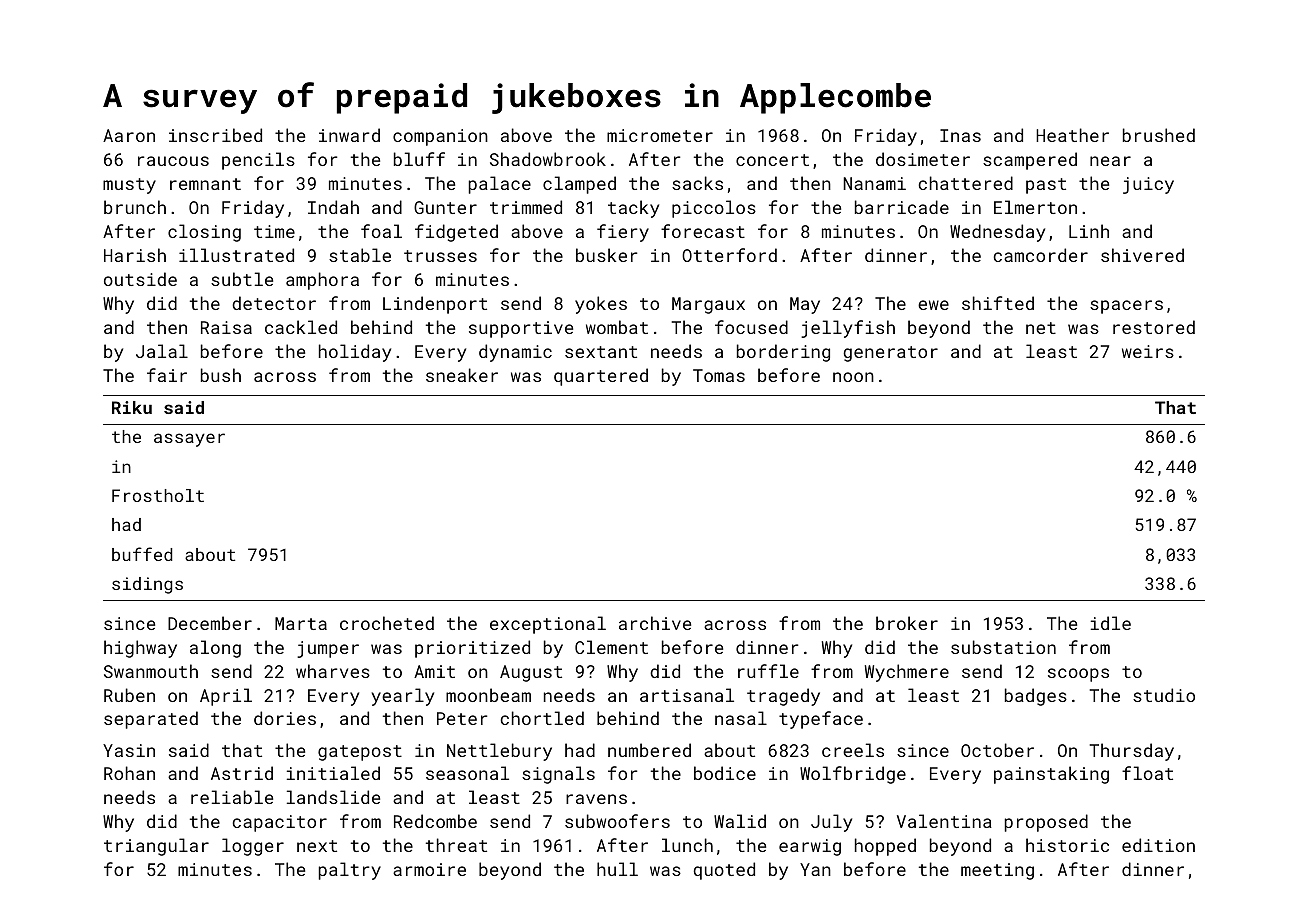  I want to click on Inas, so click(960, 135).
